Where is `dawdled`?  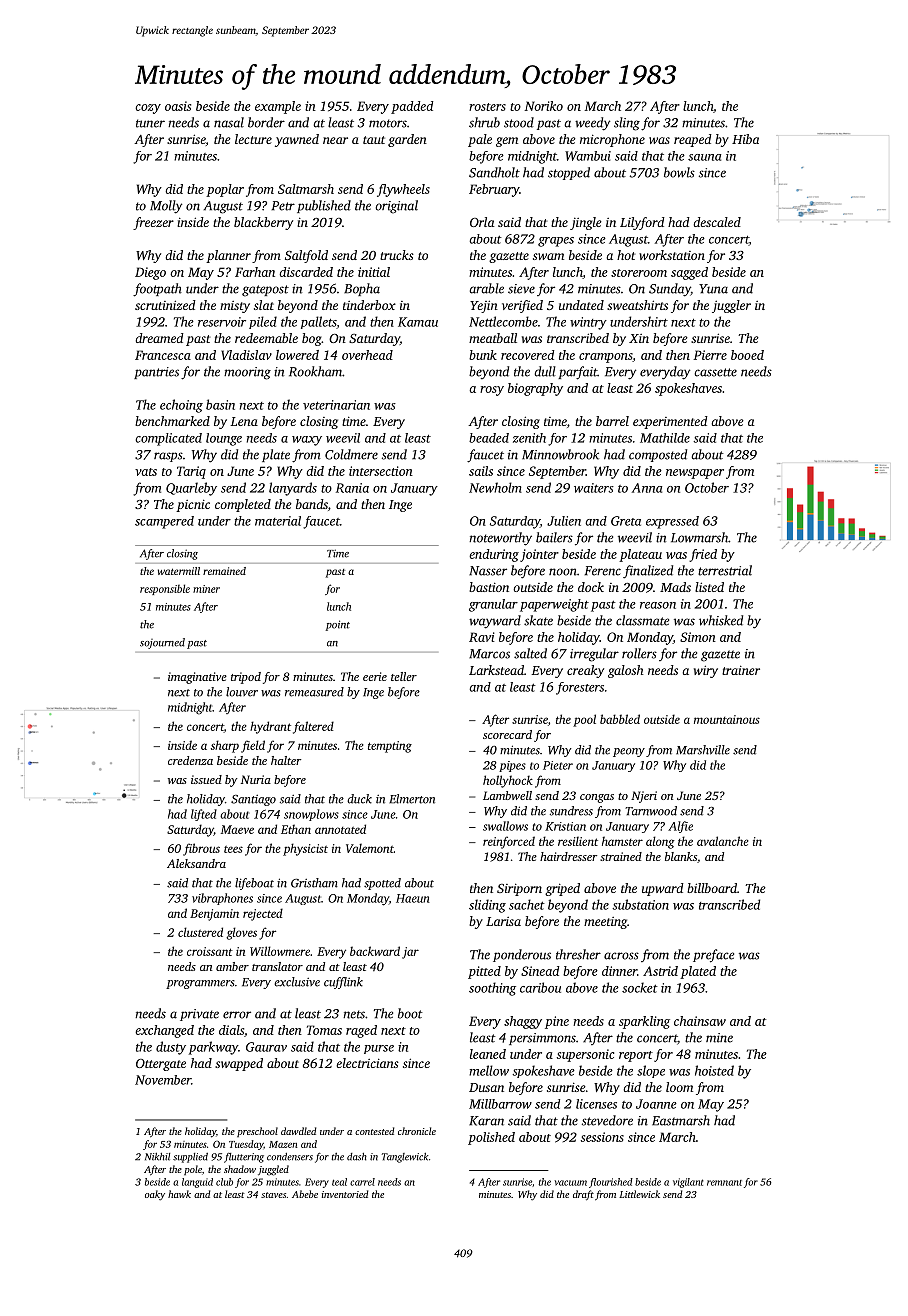 dawdled is located at coordinates (298, 1131).
